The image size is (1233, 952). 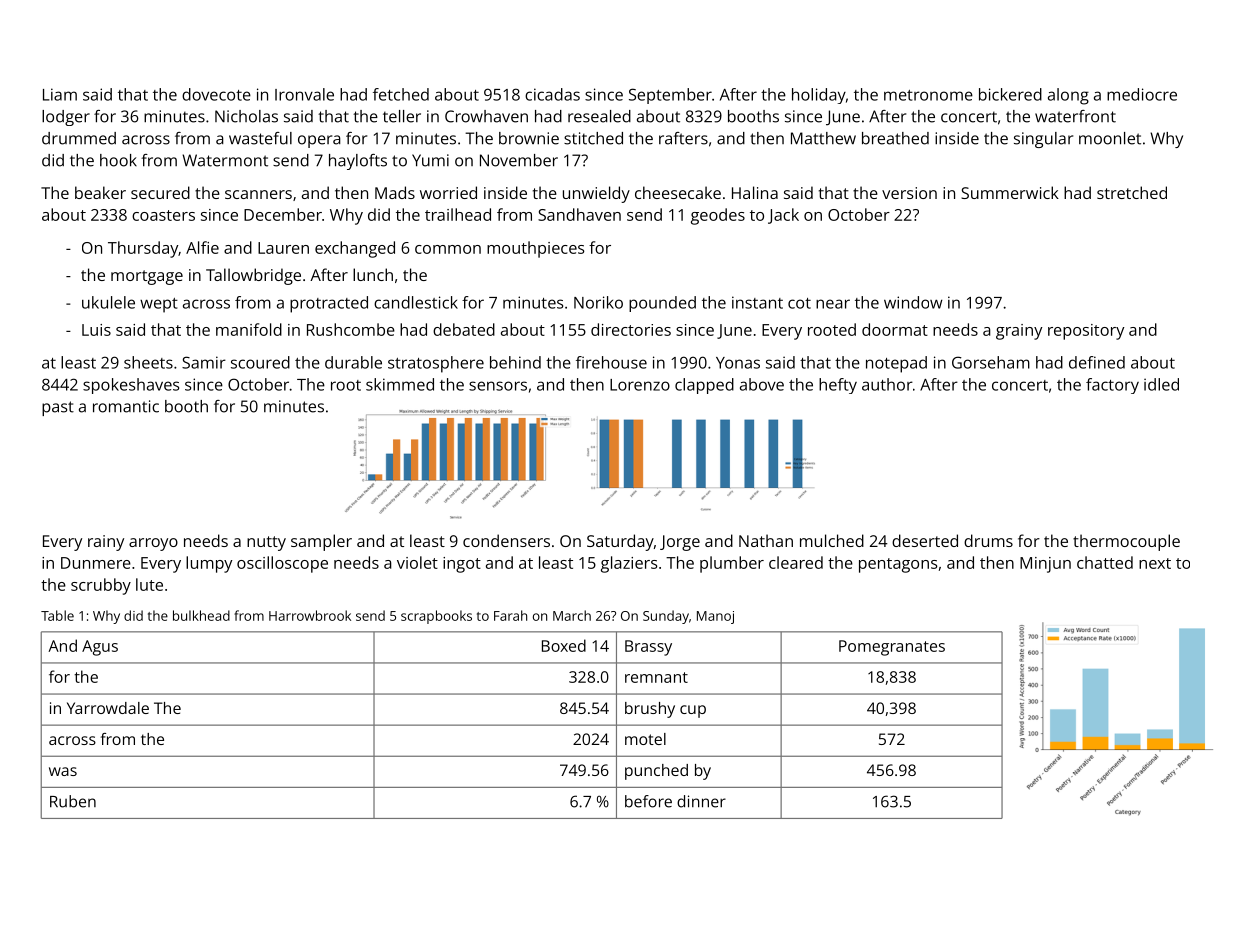 What do you see at coordinates (1075, 116) in the image?
I see `waterfront` at bounding box center [1075, 116].
